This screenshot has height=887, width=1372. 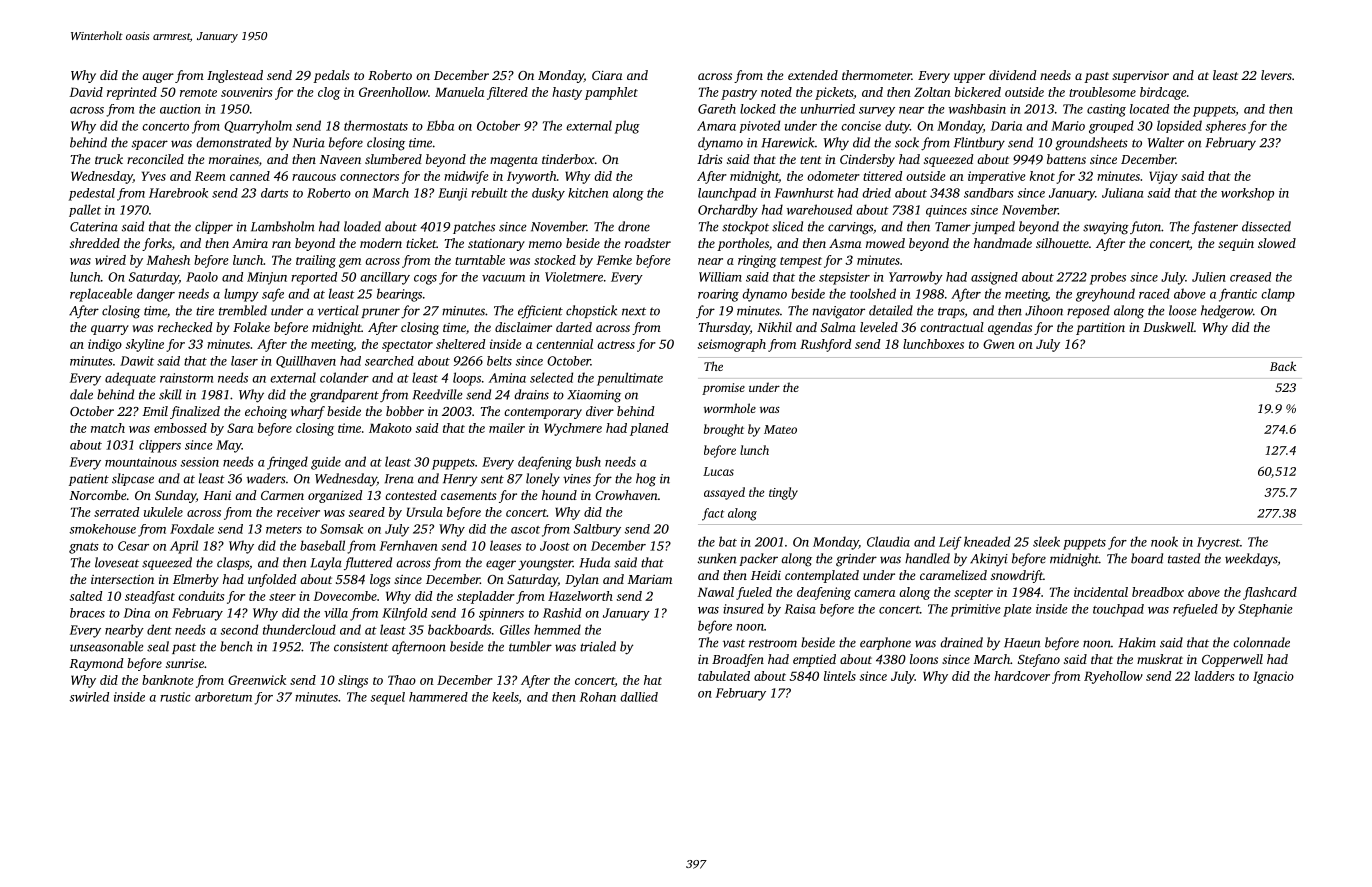 What do you see at coordinates (825, 345) in the screenshot?
I see `Rushford` at bounding box center [825, 345].
